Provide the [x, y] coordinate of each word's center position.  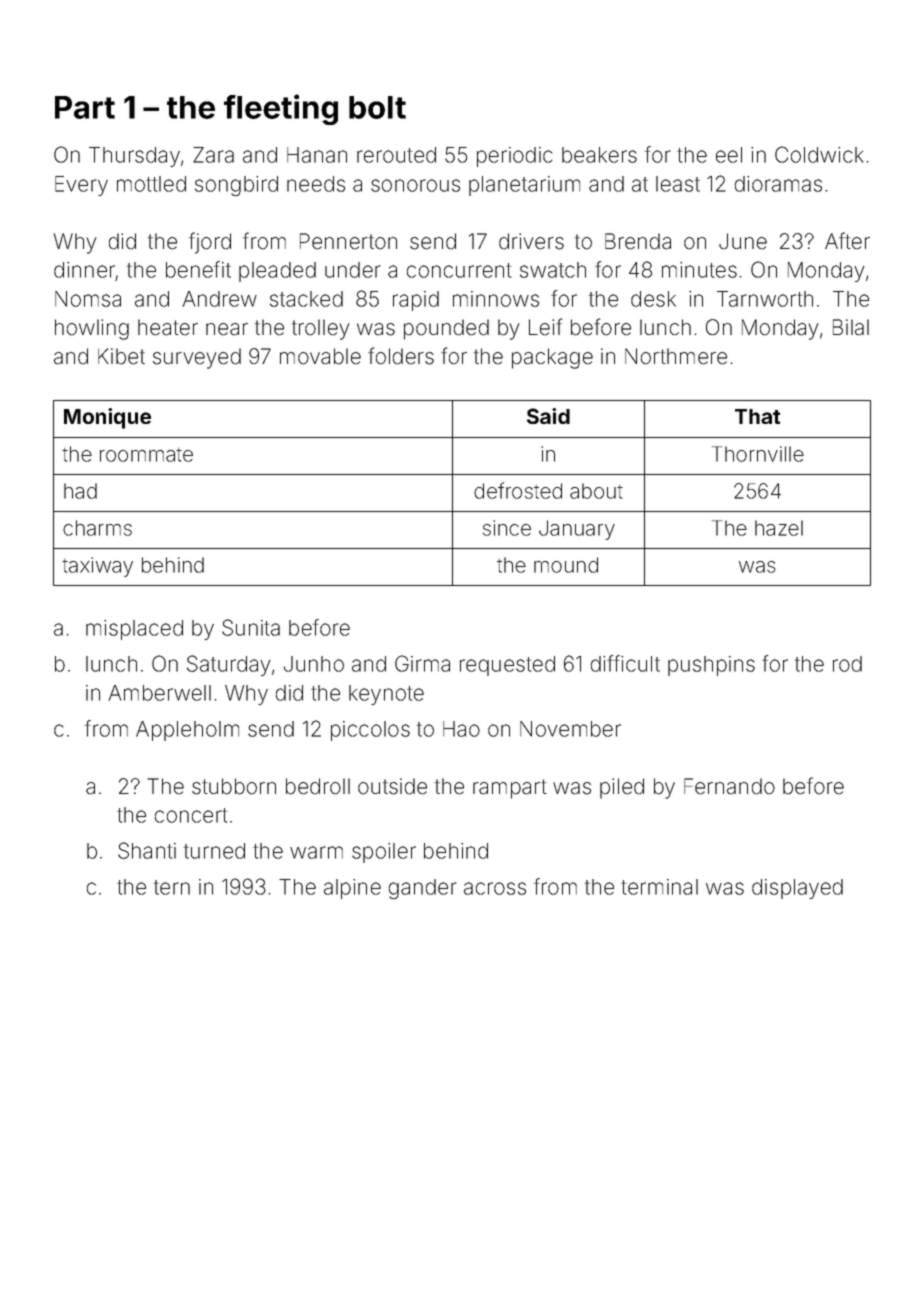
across [495, 888]
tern [172, 887]
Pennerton [348, 241]
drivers [531, 241]
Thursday [134, 157]
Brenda [638, 241]
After [847, 241]
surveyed [197, 358]
